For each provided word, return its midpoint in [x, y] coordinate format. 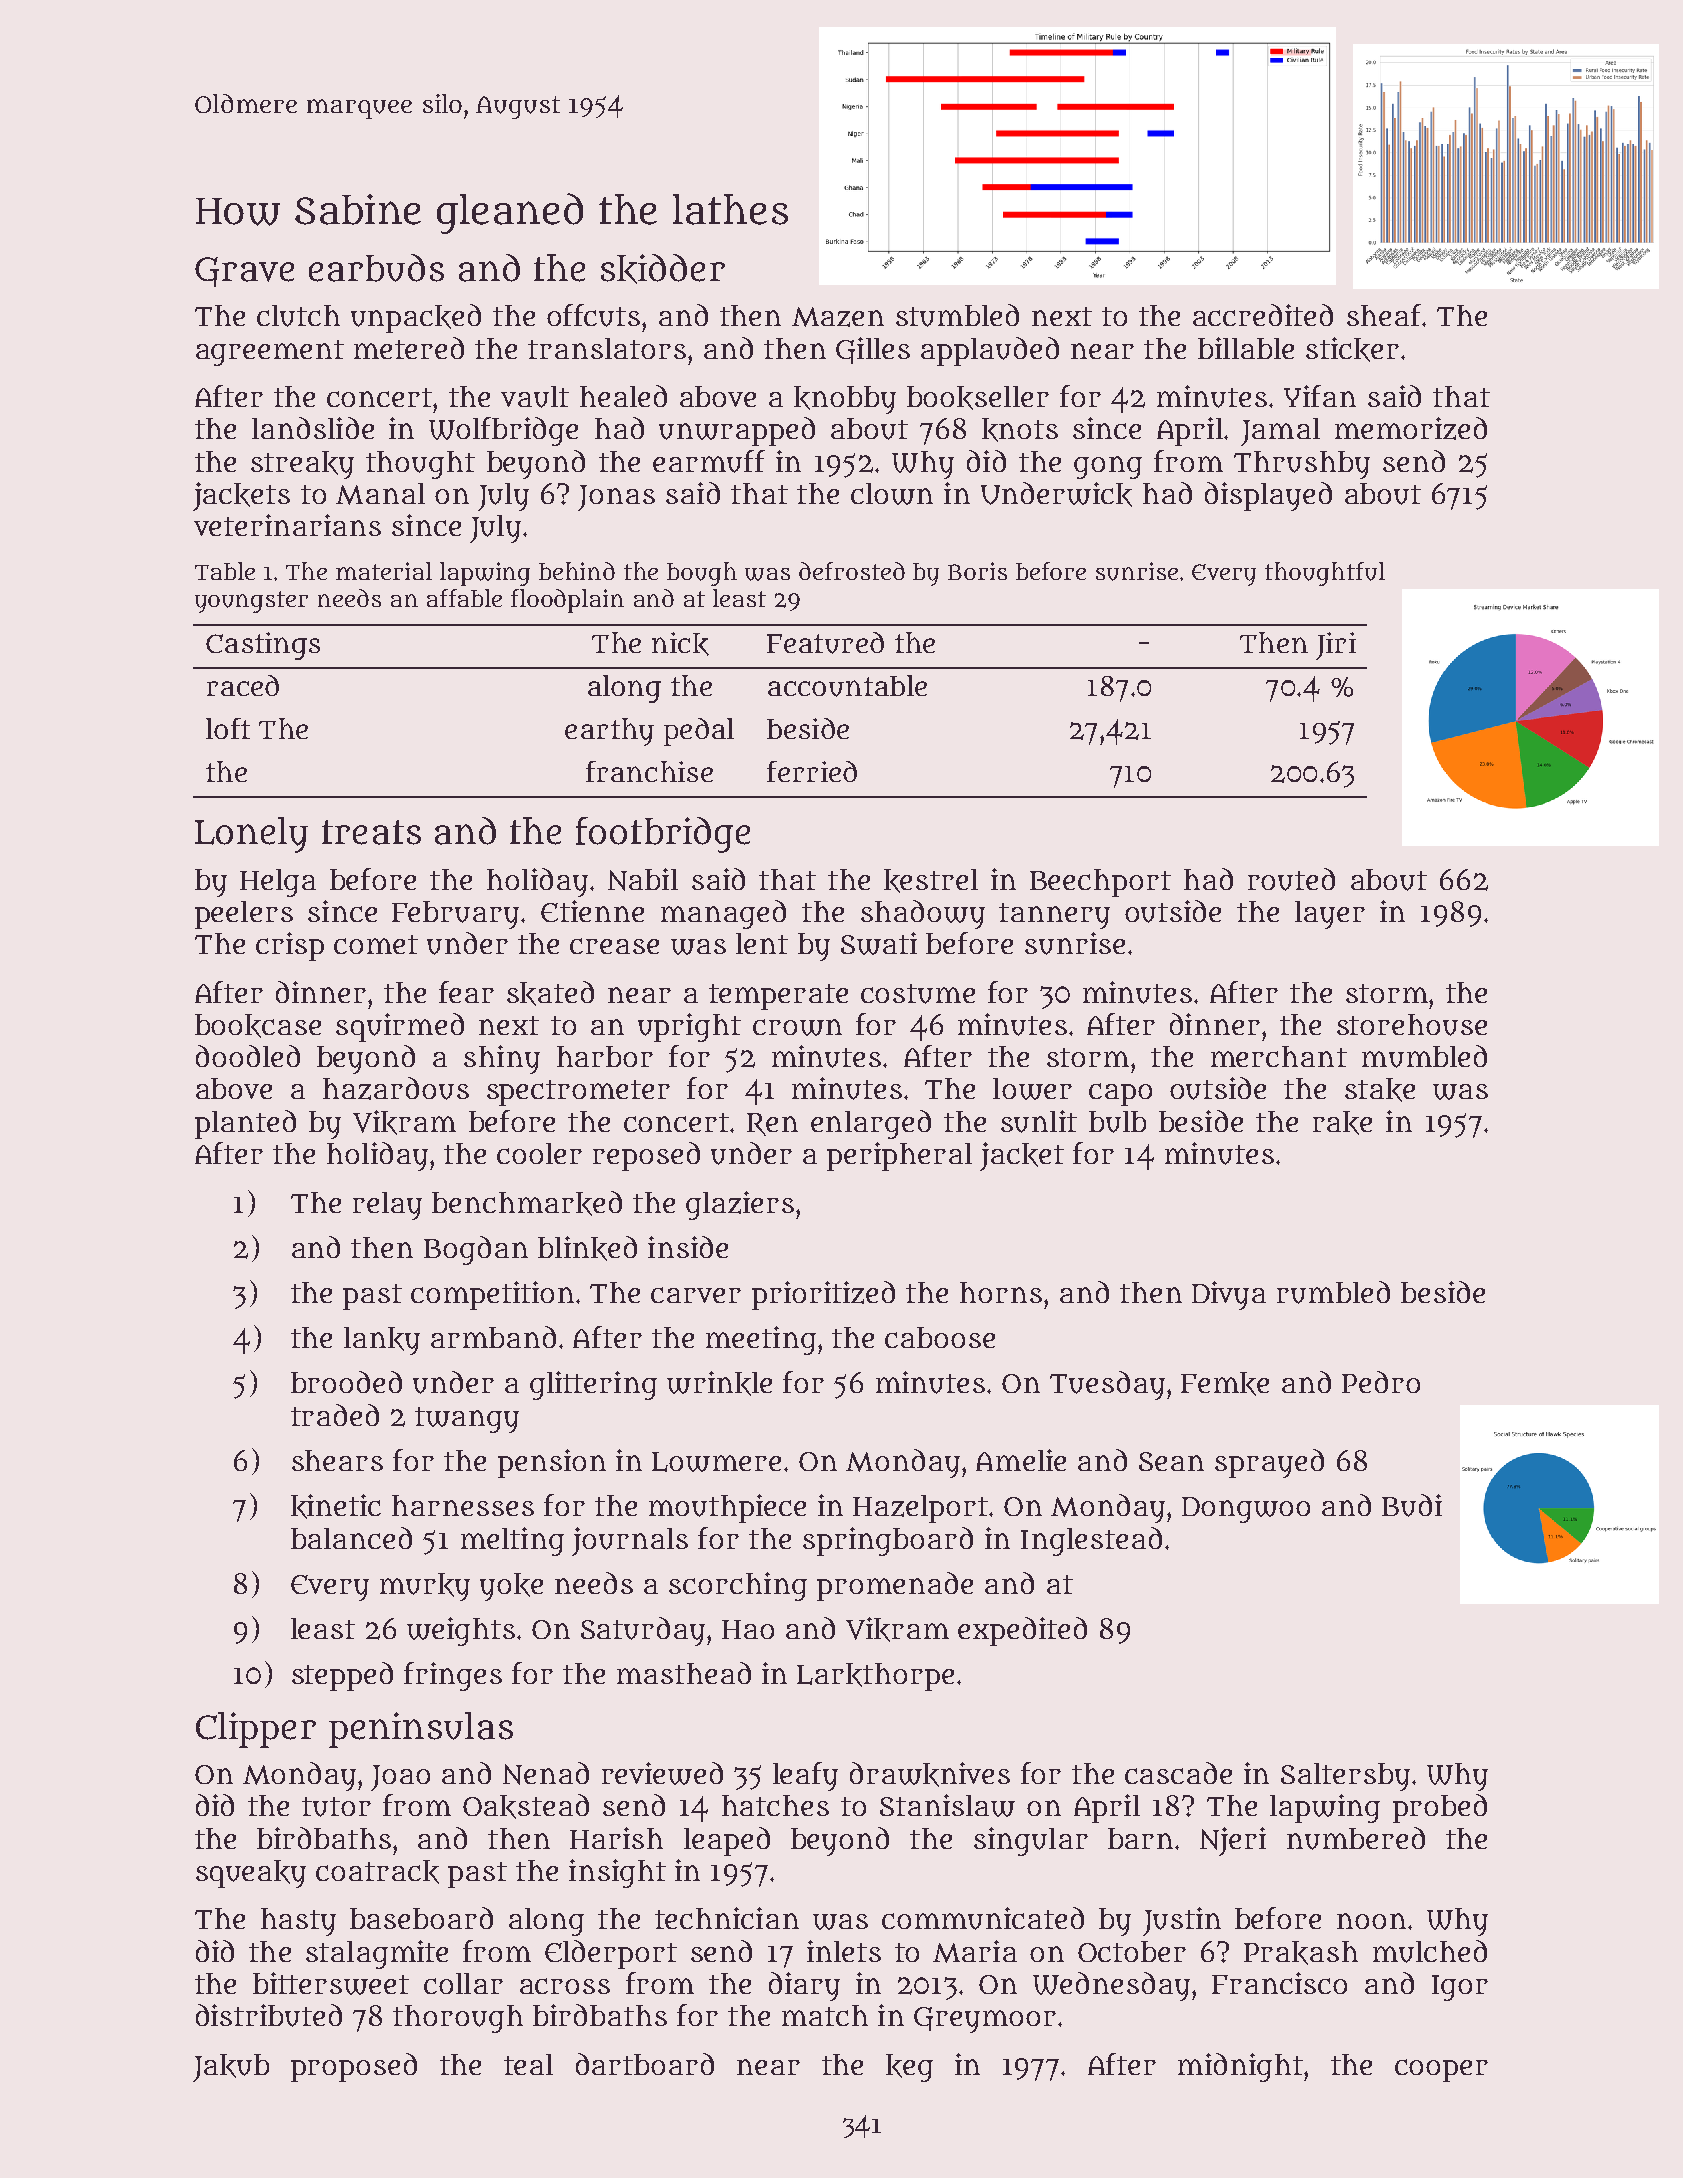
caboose [940, 1337]
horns [1001, 1292]
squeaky [251, 1874]
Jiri [1336, 646]
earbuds [376, 268]
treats [371, 832]
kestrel [931, 881]
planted [245, 1124]
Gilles [873, 350]
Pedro [1381, 1382]
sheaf [1384, 315]
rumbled [1333, 1292]
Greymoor [985, 2020]
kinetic [336, 1506]
